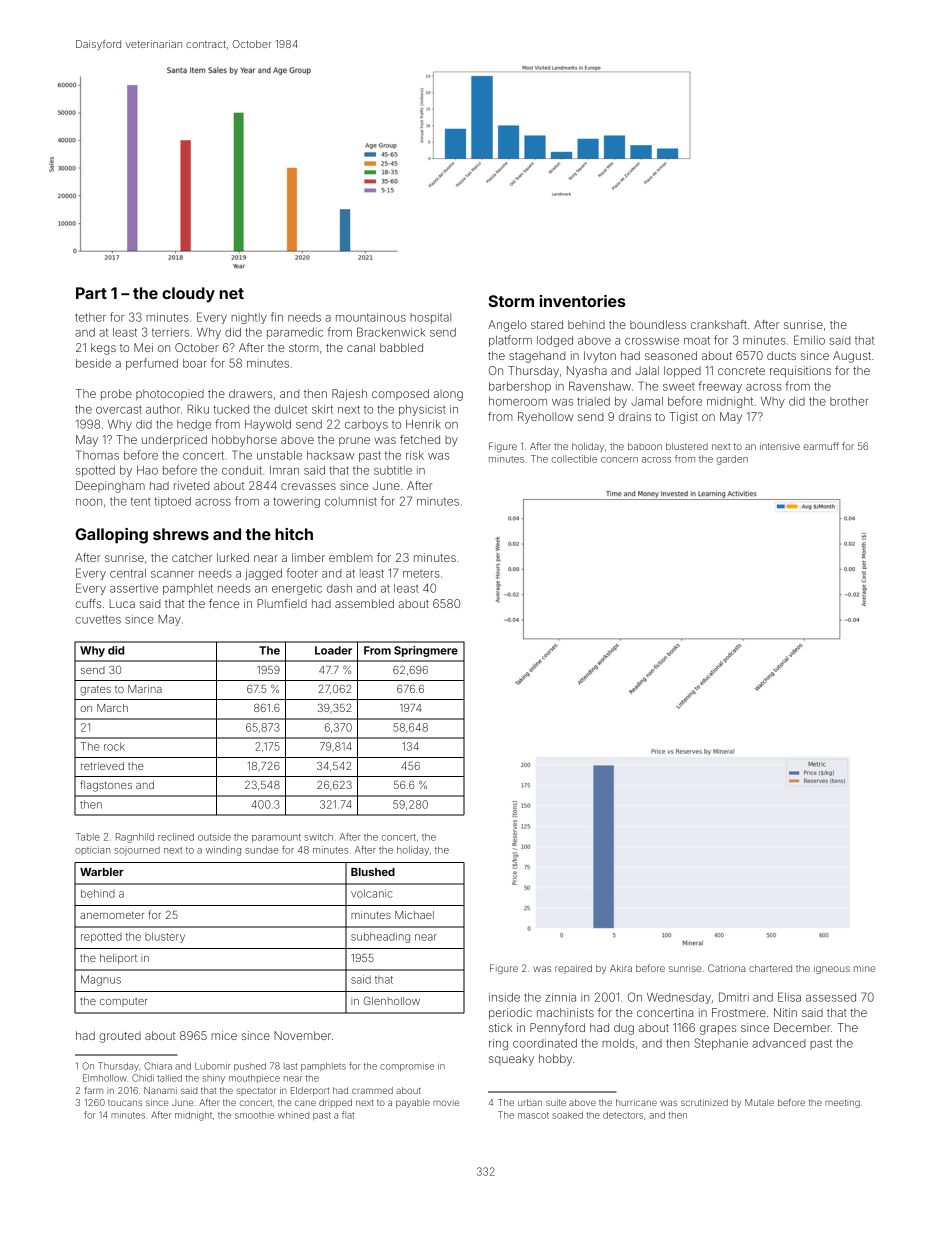  What do you see at coordinates (842, 1104) in the screenshot?
I see `meeting` at bounding box center [842, 1104].
